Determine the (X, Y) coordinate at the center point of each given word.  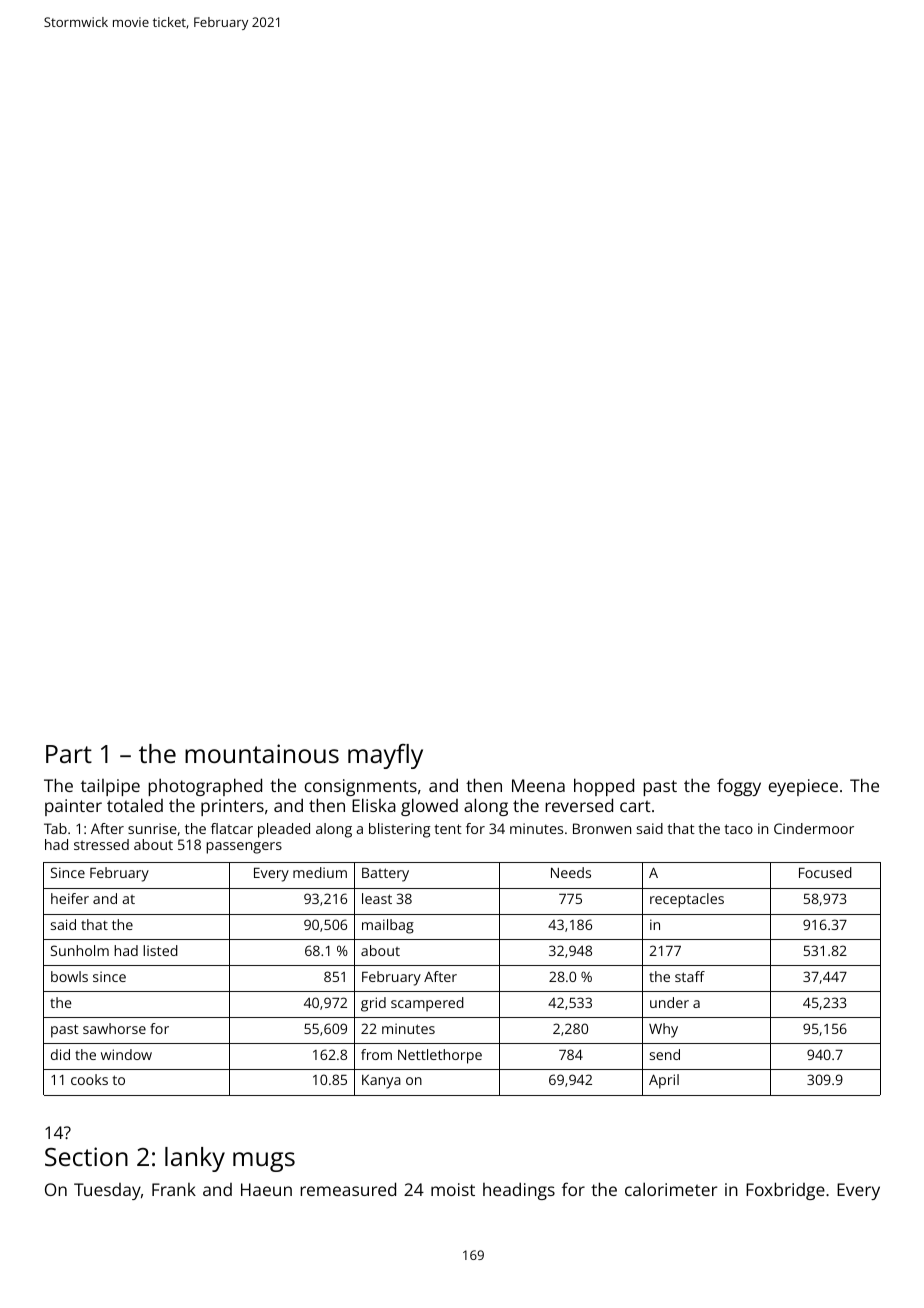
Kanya (381, 1082)
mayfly (385, 756)
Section (86, 1156)
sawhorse (114, 1028)
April (664, 1081)
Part (69, 754)
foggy (739, 787)
